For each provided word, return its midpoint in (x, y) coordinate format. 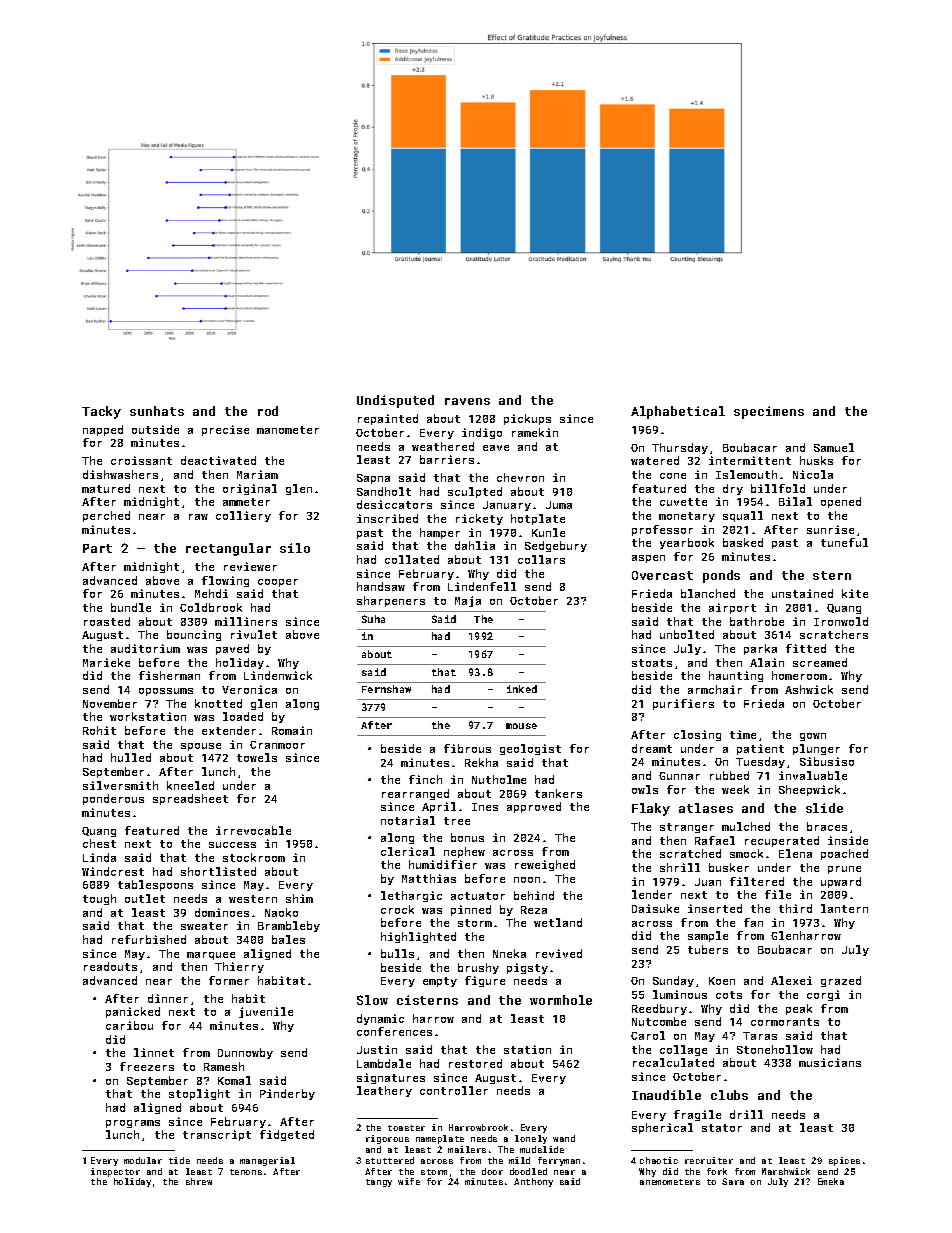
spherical (662, 1128)
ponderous (113, 799)
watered (655, 460)
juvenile (266, 1012)
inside (848, 840)
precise (225, 430)
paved (232, 649)
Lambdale (384, 1063)
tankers (558, 793)
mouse (521, 726)
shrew (199, 1181)
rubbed (729, 775)
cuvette (683, 502)
